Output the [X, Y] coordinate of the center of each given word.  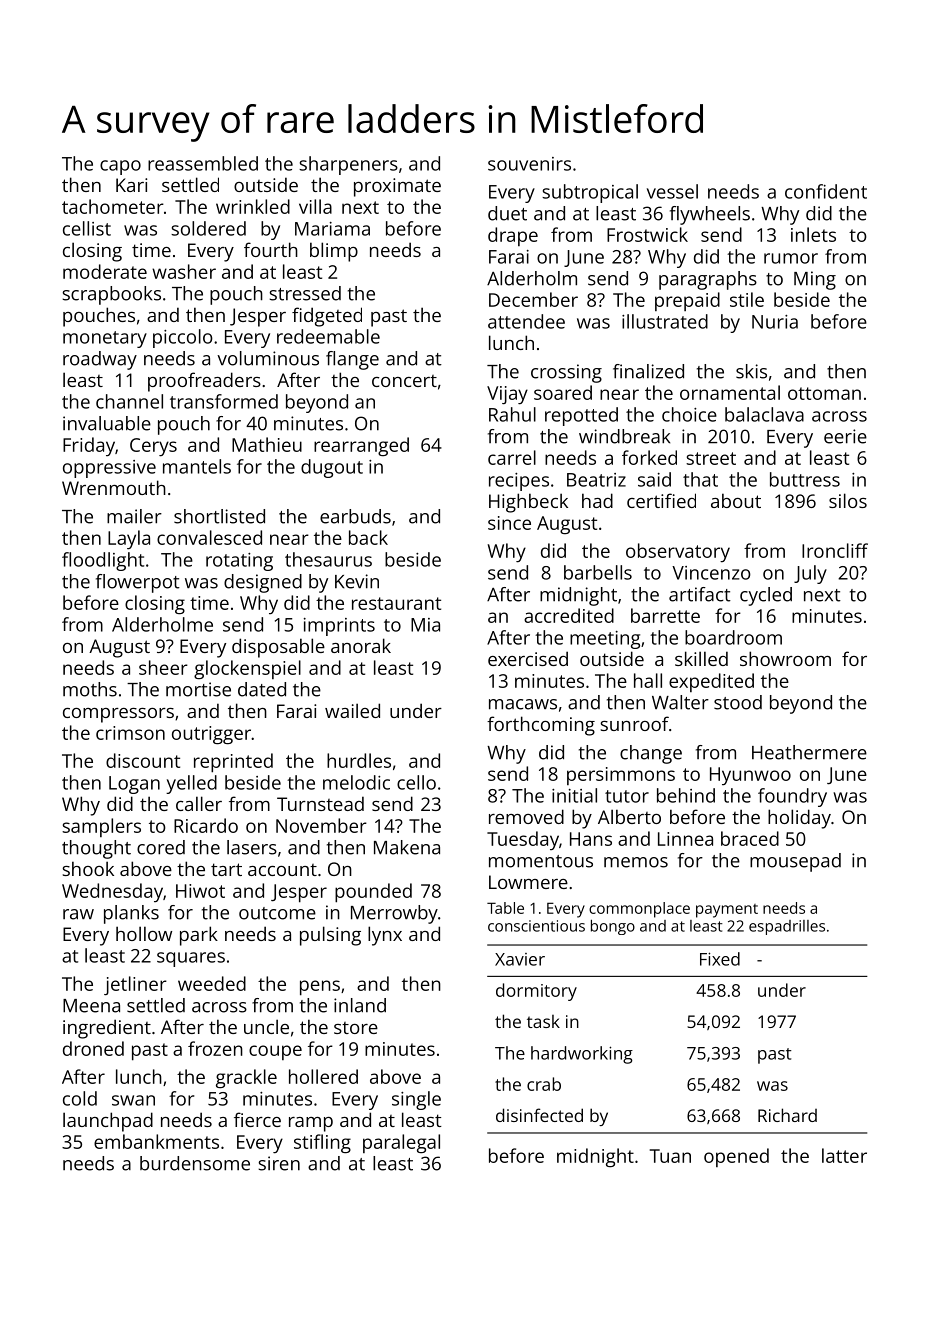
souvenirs [529, 164]
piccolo [183, 338]
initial [574, 795]
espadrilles [787, 927]
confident [826, 191]
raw [78, 914]
